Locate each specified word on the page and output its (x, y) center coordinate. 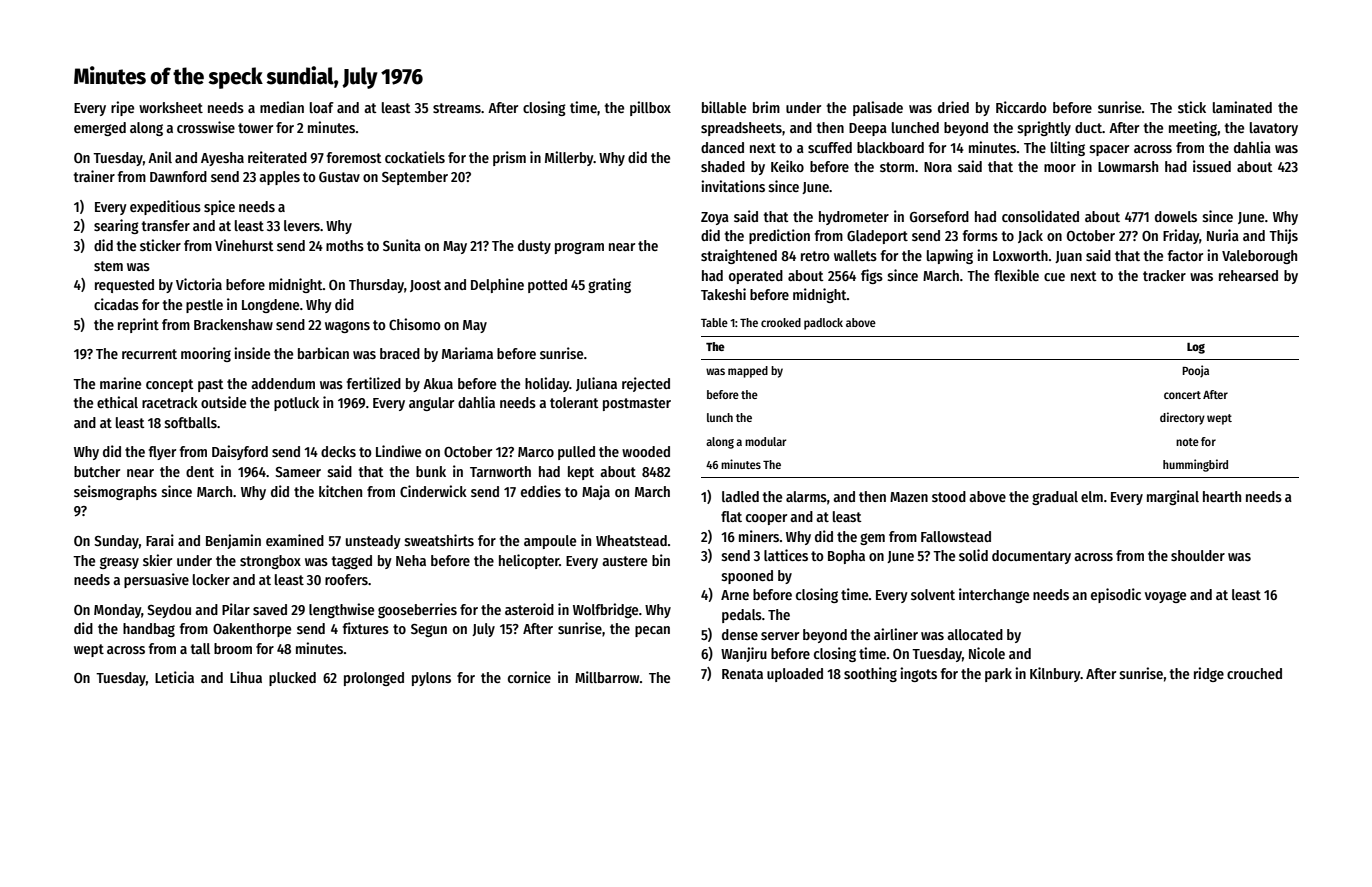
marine (120, 383)
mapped (748, 372)
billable (724, 107)
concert (1182, 395)
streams (457, 108)
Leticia (174, 677)
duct (1088, 127)
